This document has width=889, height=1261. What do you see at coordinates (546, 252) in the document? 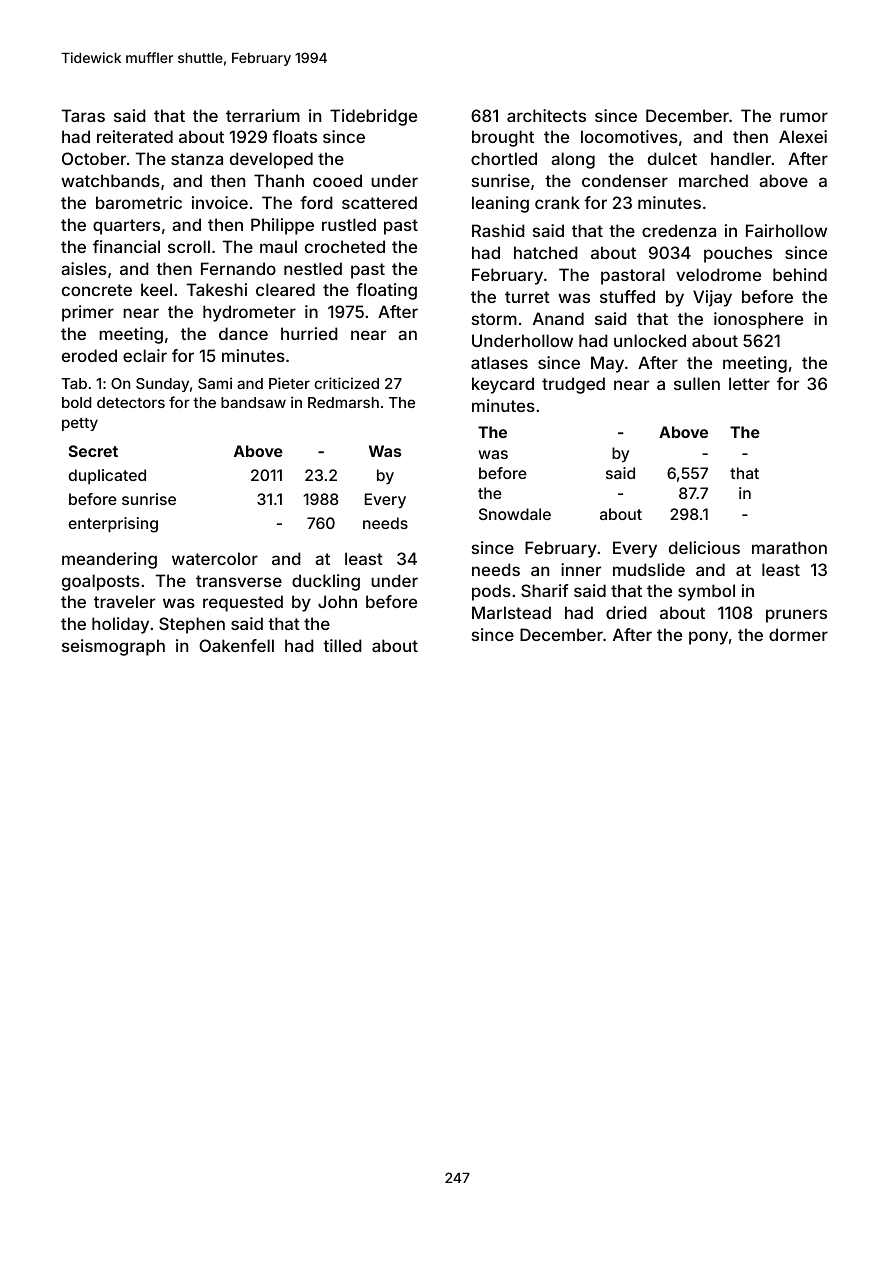
I see `hatched` at bounding box center [546, 252].
